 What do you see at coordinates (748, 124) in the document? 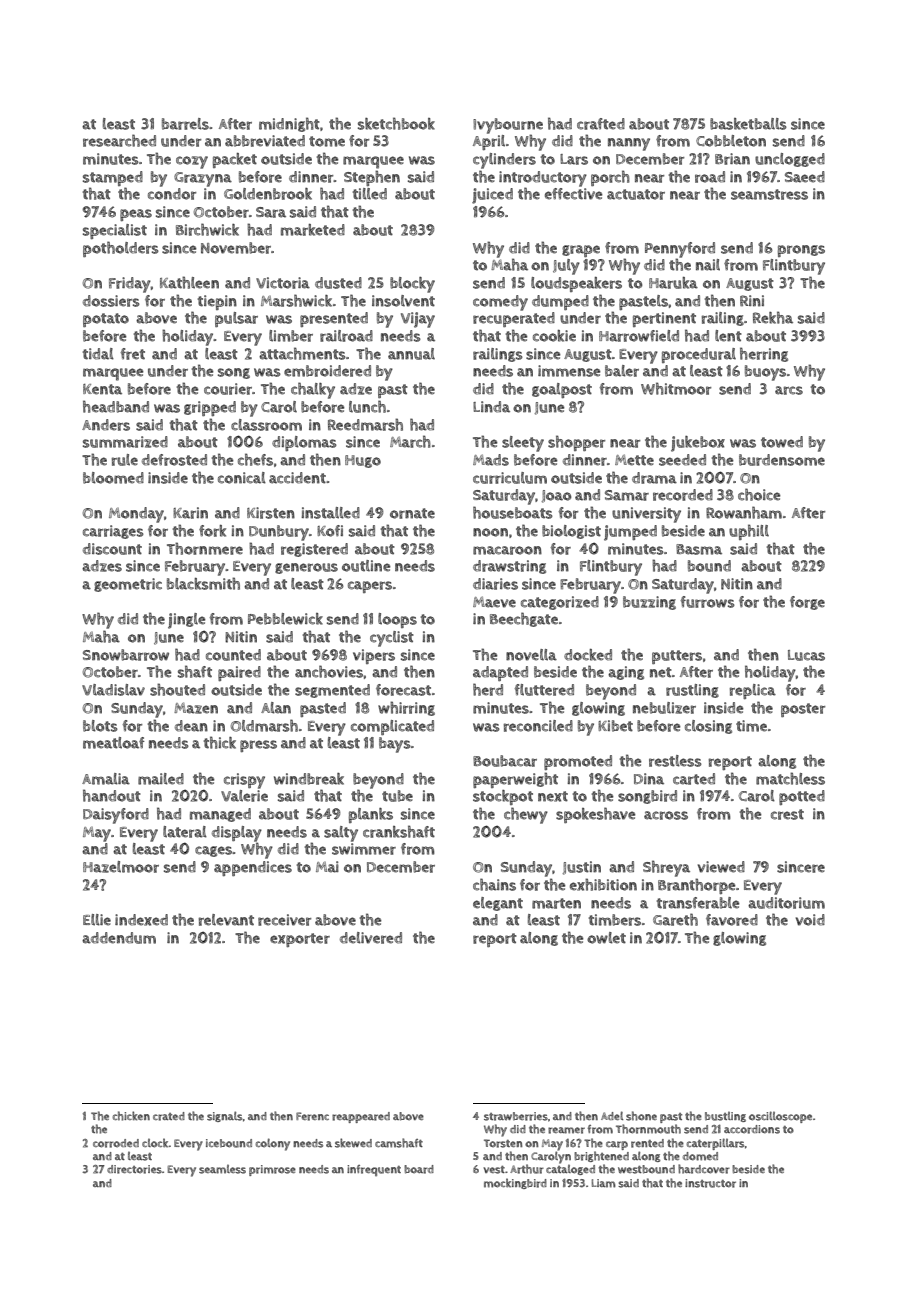
I see `basketballs` at bounding box center [748, 124].
